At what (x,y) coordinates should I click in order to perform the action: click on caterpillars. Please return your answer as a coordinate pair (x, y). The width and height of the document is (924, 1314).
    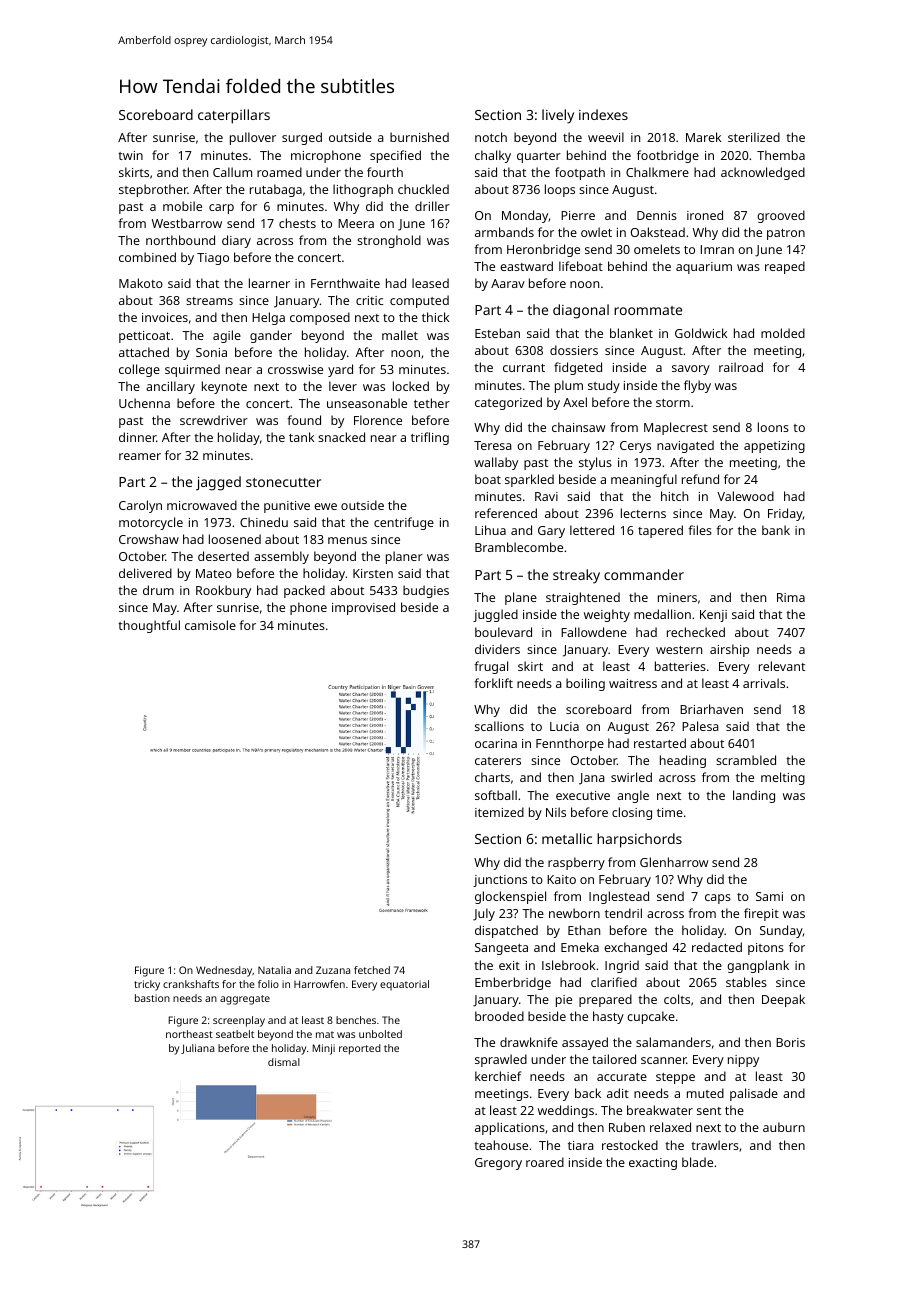
    Looking at the image, I should click on (234, 116).
